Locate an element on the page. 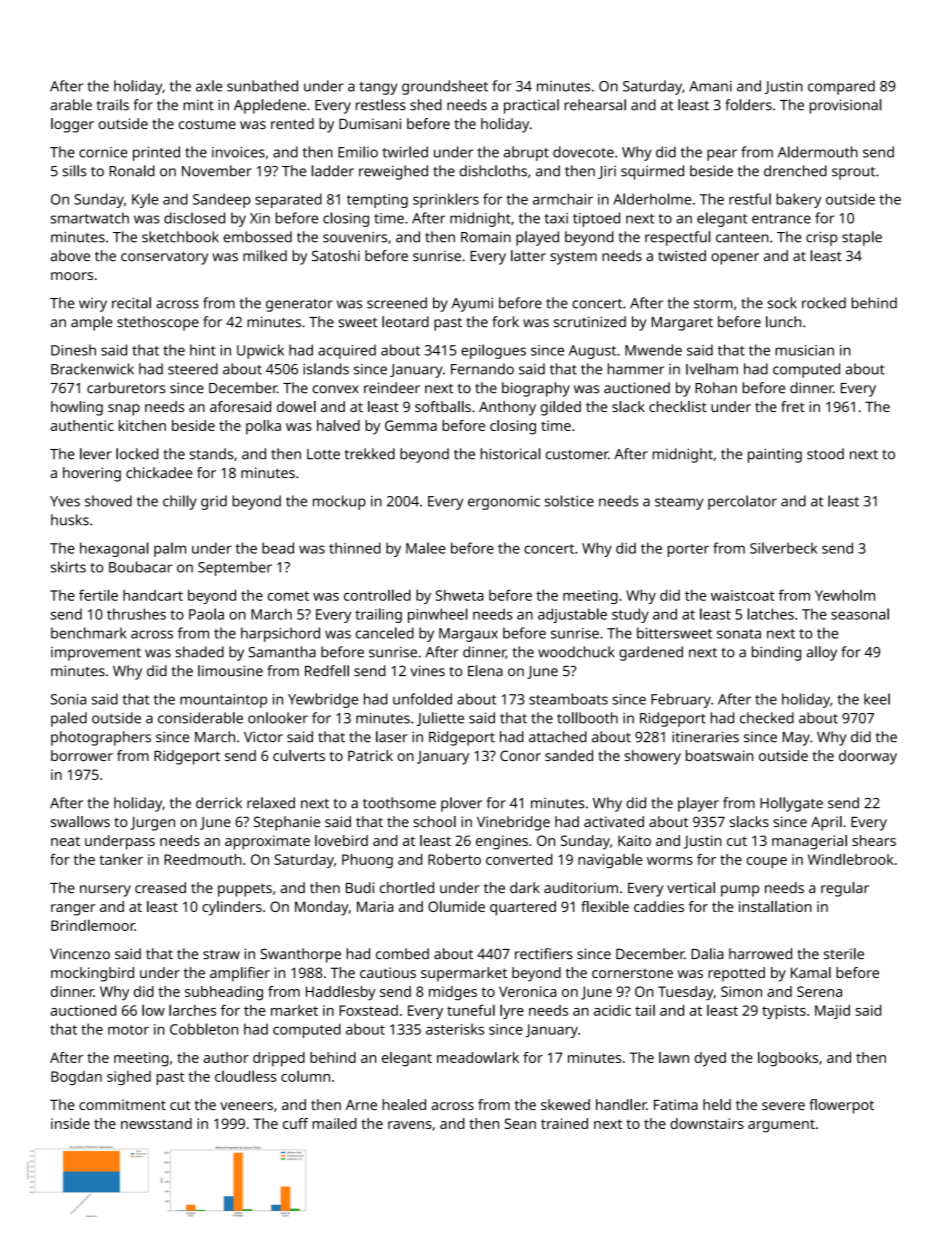 The width and height of the image is (952, 1233). sills is located at coordinates (74, 171).
